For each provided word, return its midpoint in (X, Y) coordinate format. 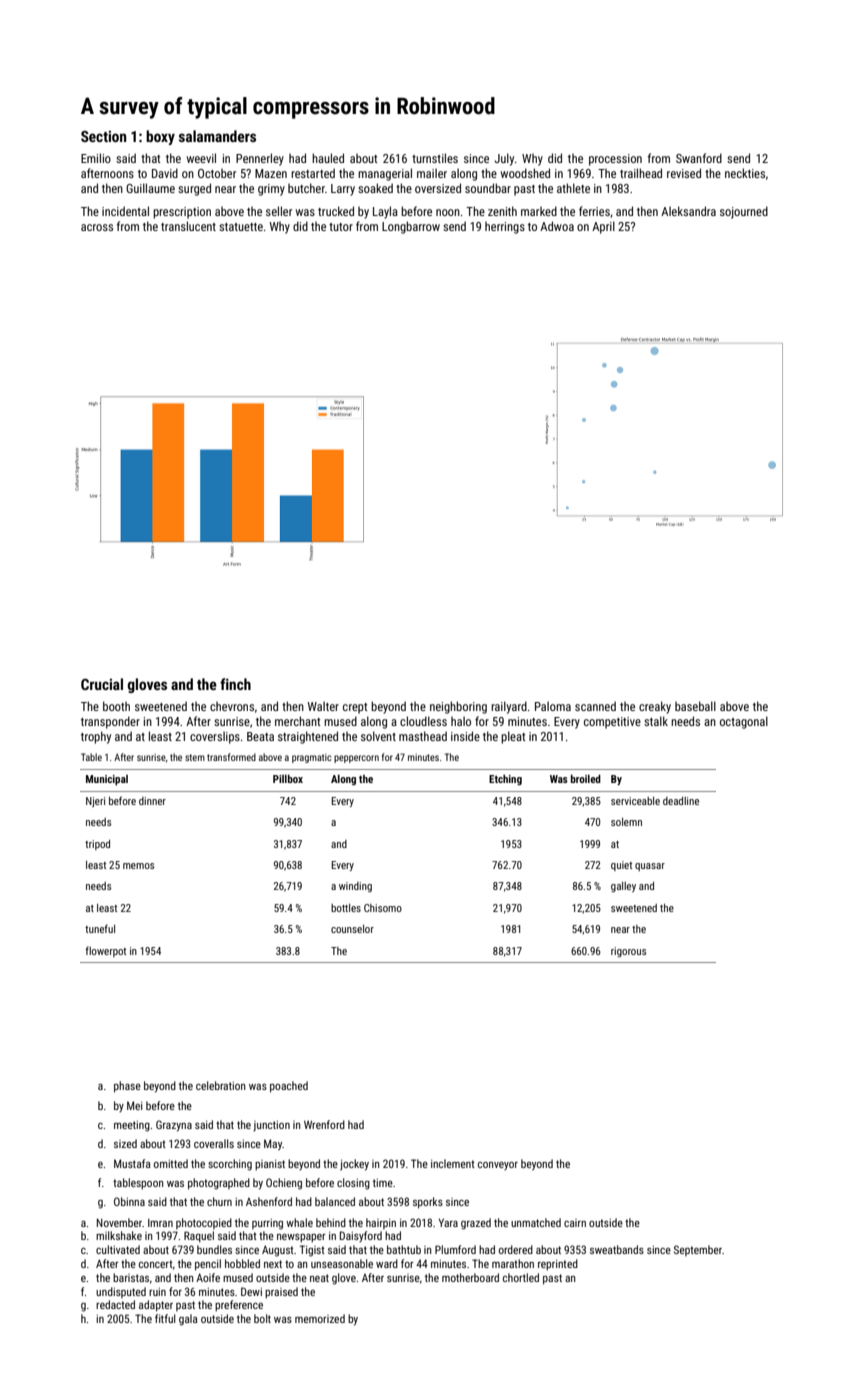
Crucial (102, 684)
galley (623, 887)
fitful (165, 1318)
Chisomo (383, 908)
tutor (341, 227)
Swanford (699, 158)
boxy (160, 137)
